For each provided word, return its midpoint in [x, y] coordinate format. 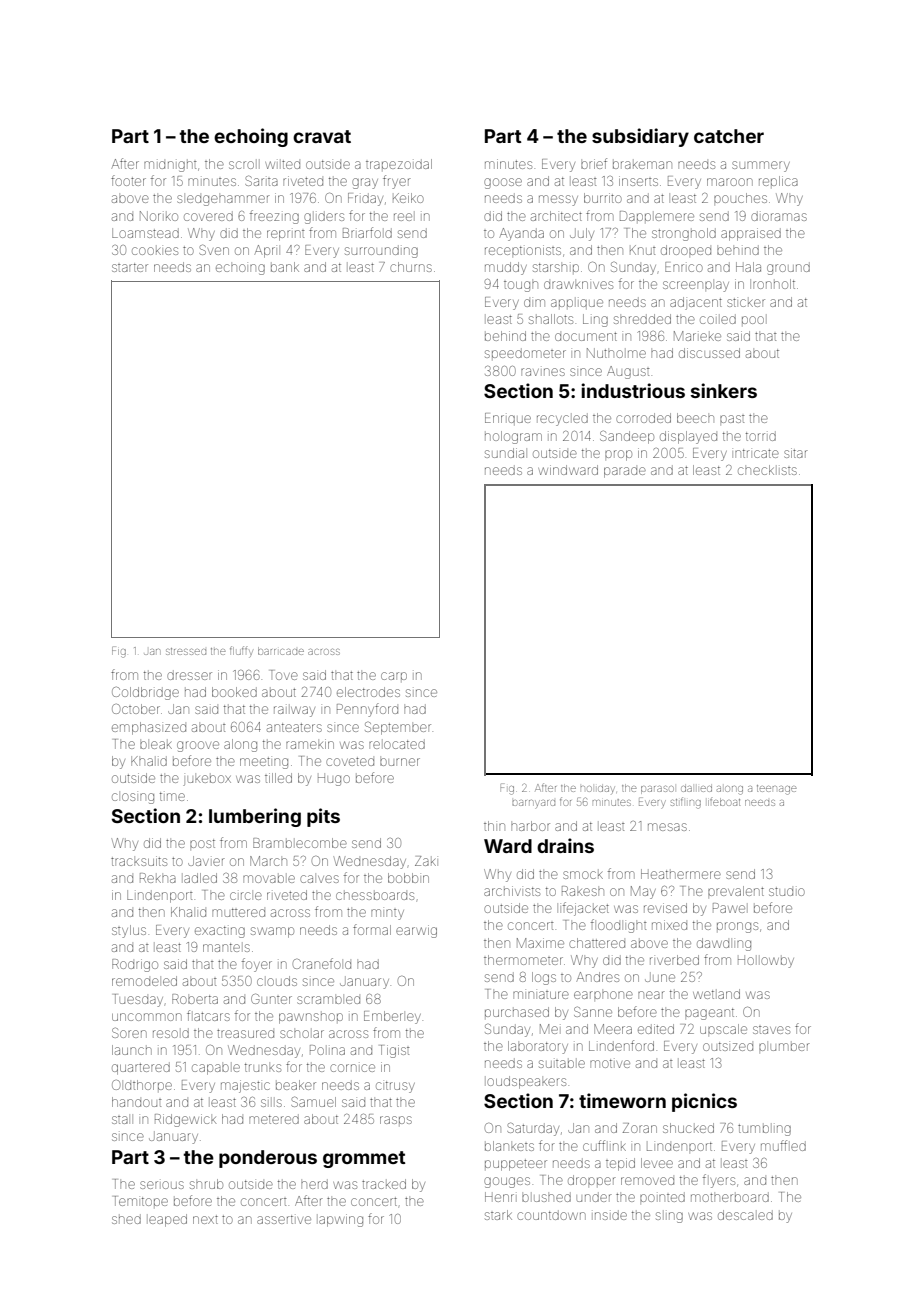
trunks [263, 1067]
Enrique [508, 419]
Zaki [425, 861]
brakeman [642, 165]
